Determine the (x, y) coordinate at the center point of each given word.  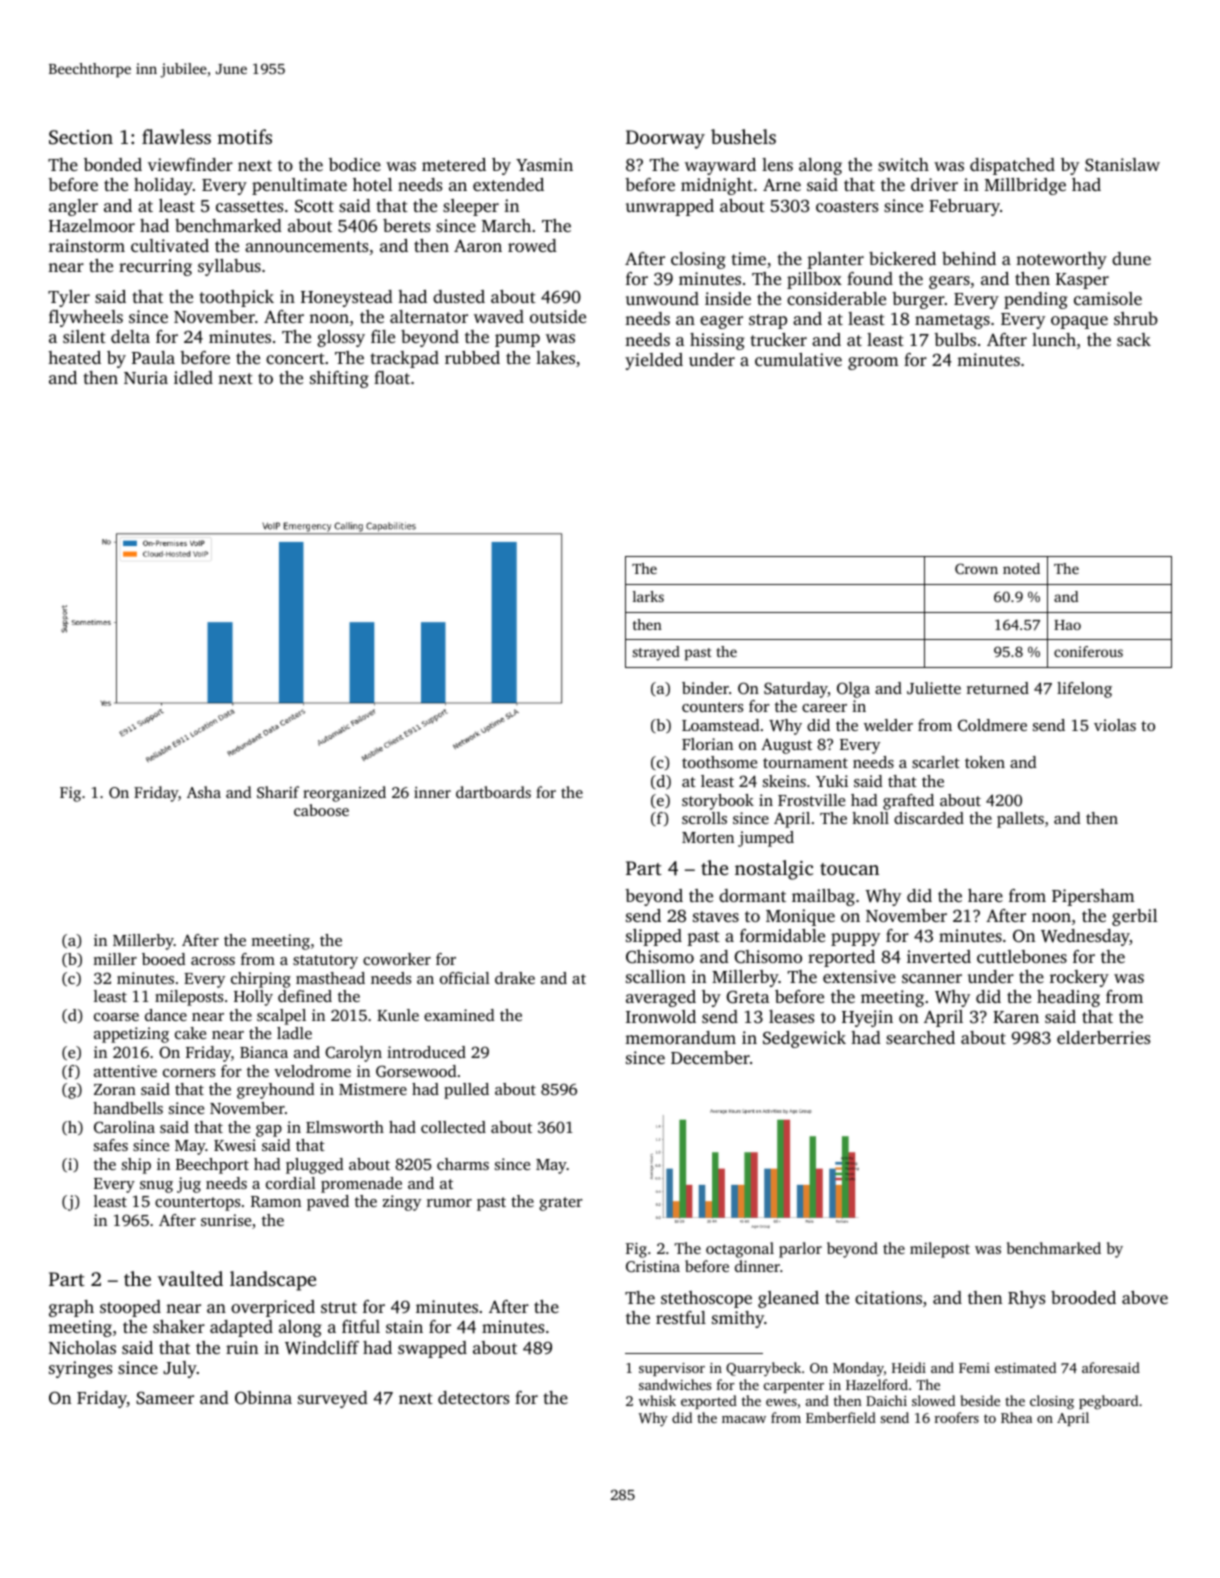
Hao (1067, 625)
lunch (1054, 339)
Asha (204, 792)
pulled (466, 1091)
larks (648, 596)
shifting (339, 379)
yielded (654, 361)
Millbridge (1025, 186)
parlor (800, 1250)
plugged (314, 1166)
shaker (179, 1326)
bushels (743, 136)
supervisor (672, 1369)
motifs (244, 136)
